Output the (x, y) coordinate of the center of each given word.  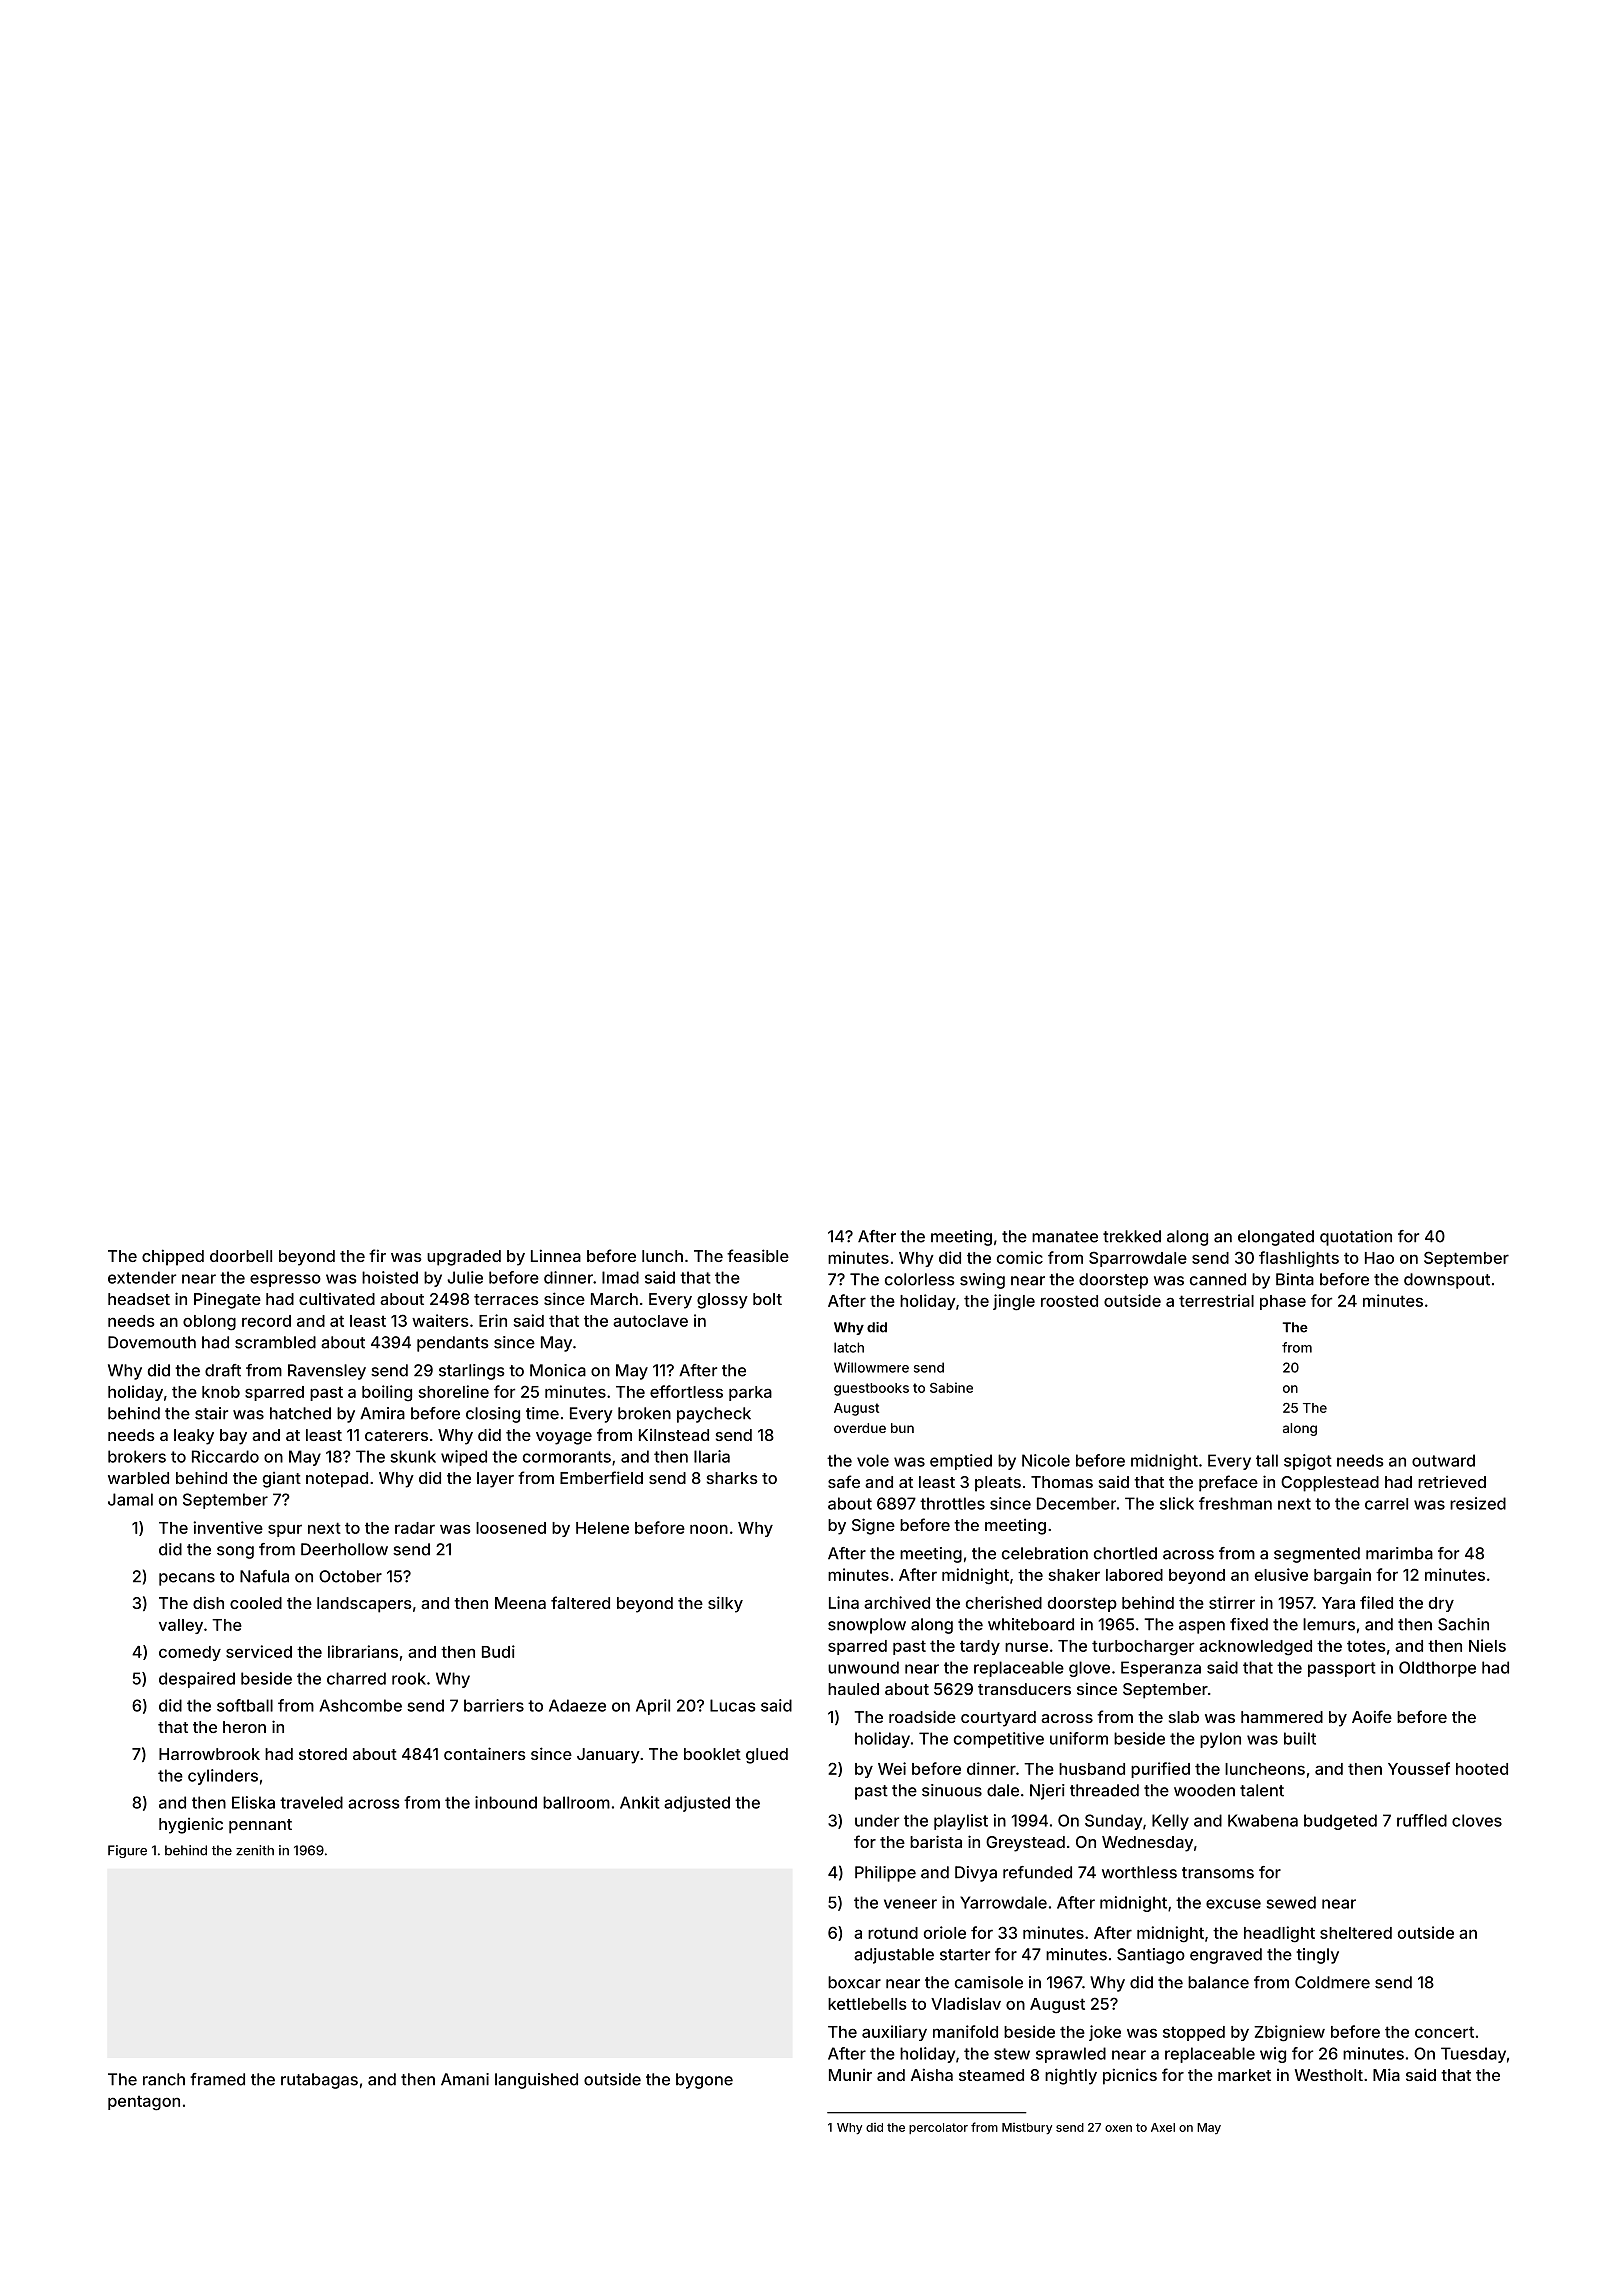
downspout (1447, 1281)
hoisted (390, 1277)
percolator (938, 2128)
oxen (1118, 2128)
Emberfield (601, 1477)
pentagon (144, 2103)
